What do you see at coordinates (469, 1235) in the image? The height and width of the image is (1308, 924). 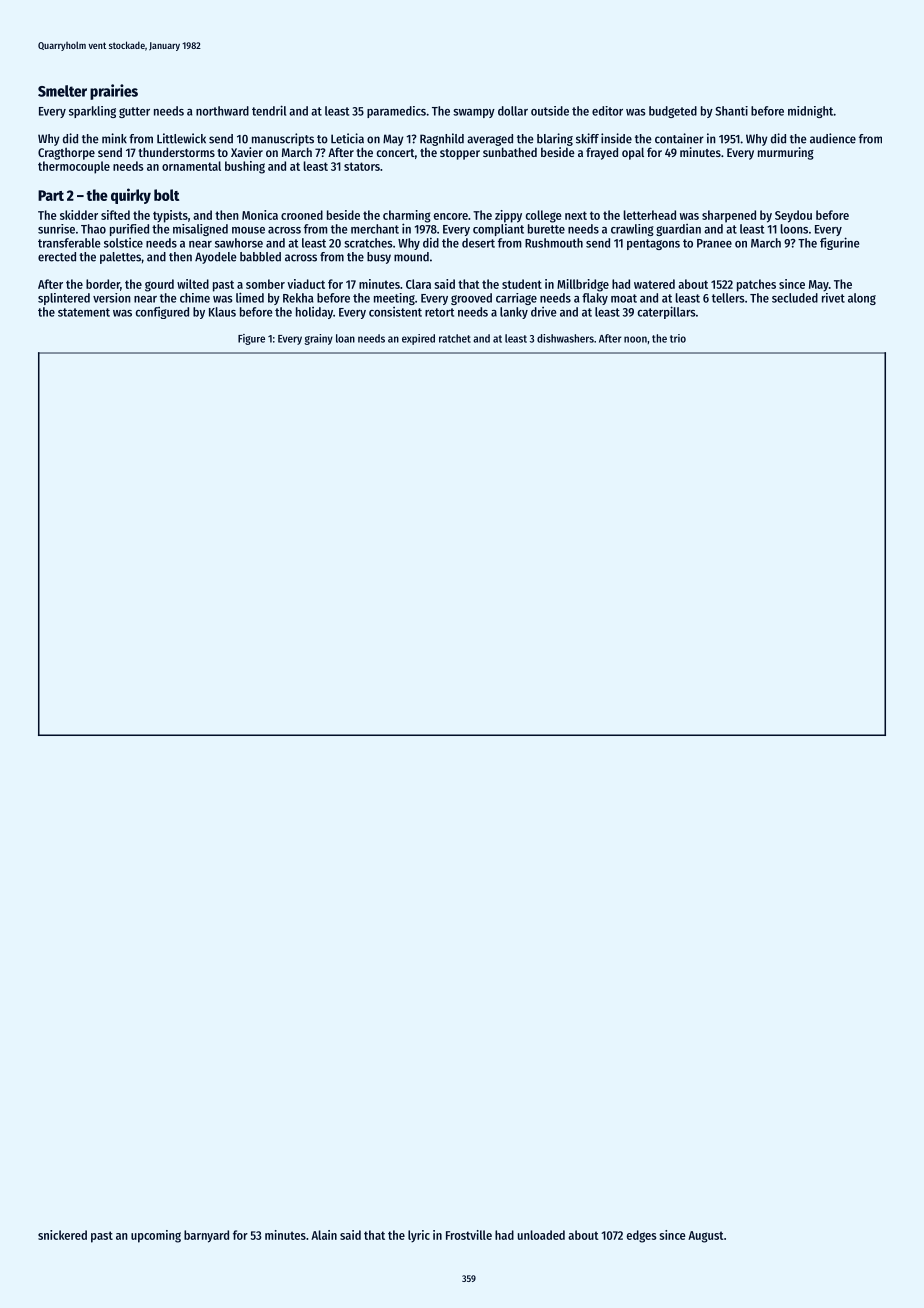 I see `Frostville` at bounding box center [469, 1235].
